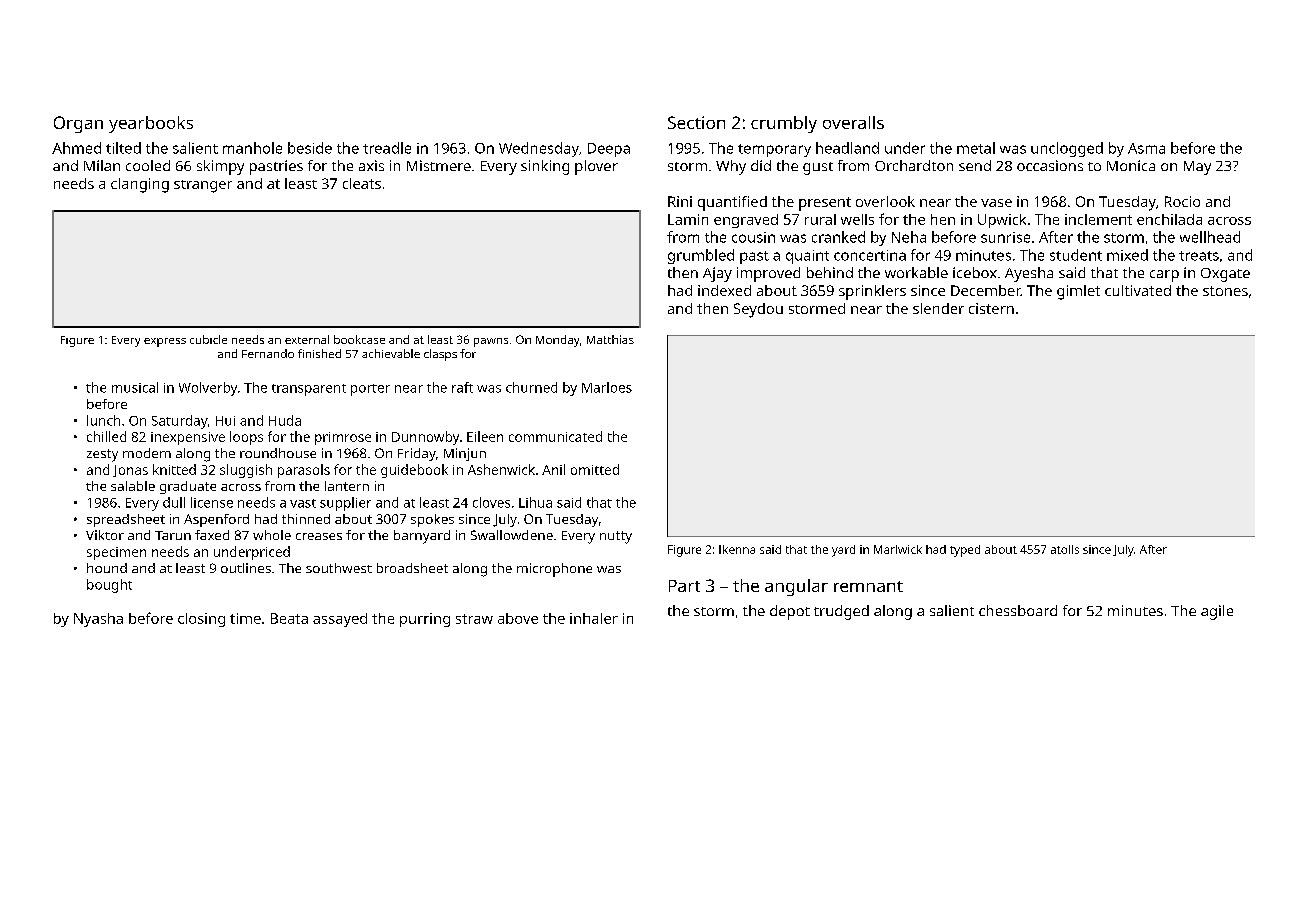  What do you see at coordinates (996, 203) in the screenshot?
I see `vase` at bounding box center [996, 203].
